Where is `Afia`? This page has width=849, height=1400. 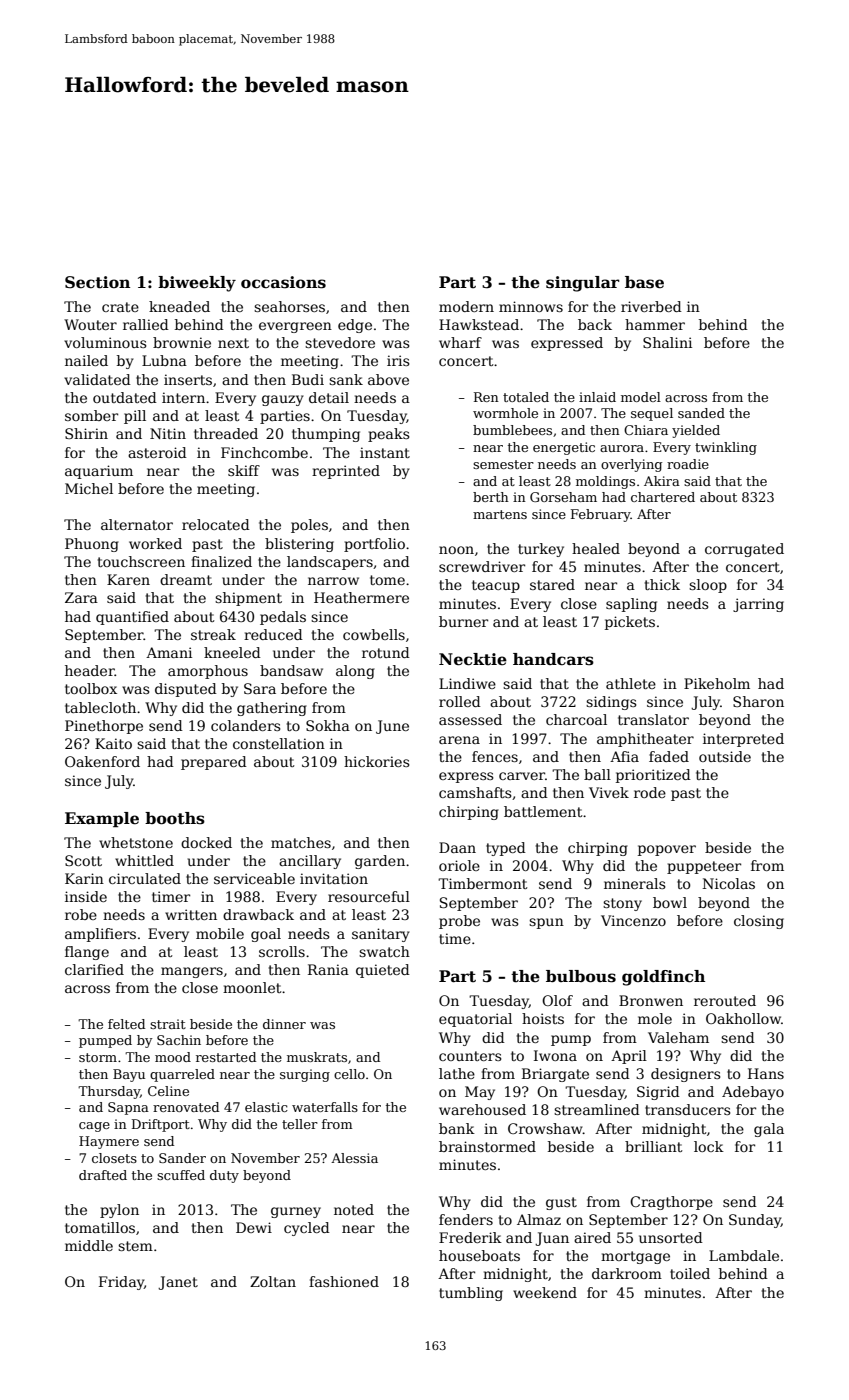
Afia is located at coordinates (624, 756).
